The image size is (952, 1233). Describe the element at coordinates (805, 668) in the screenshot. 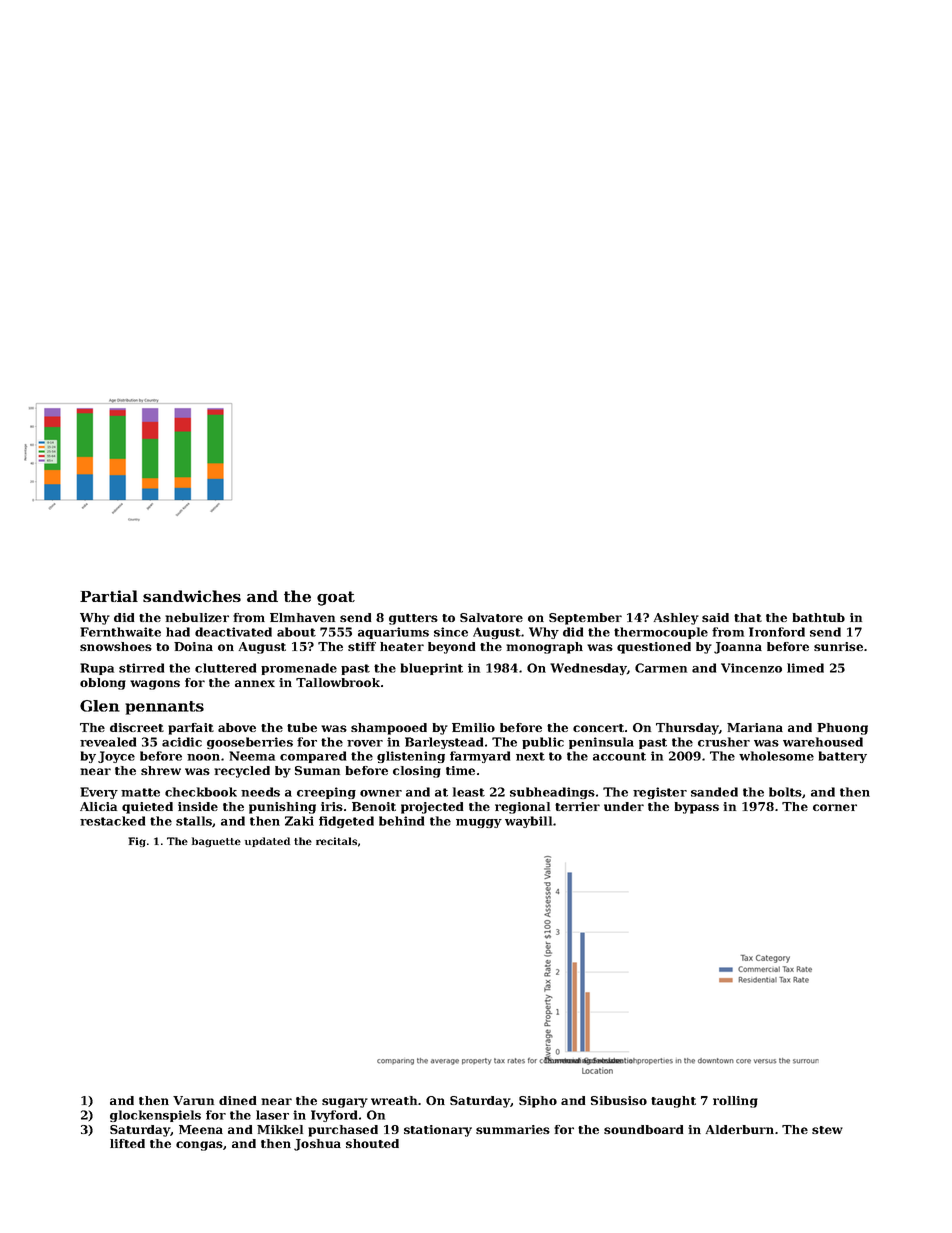

I see `limed` at that location.
